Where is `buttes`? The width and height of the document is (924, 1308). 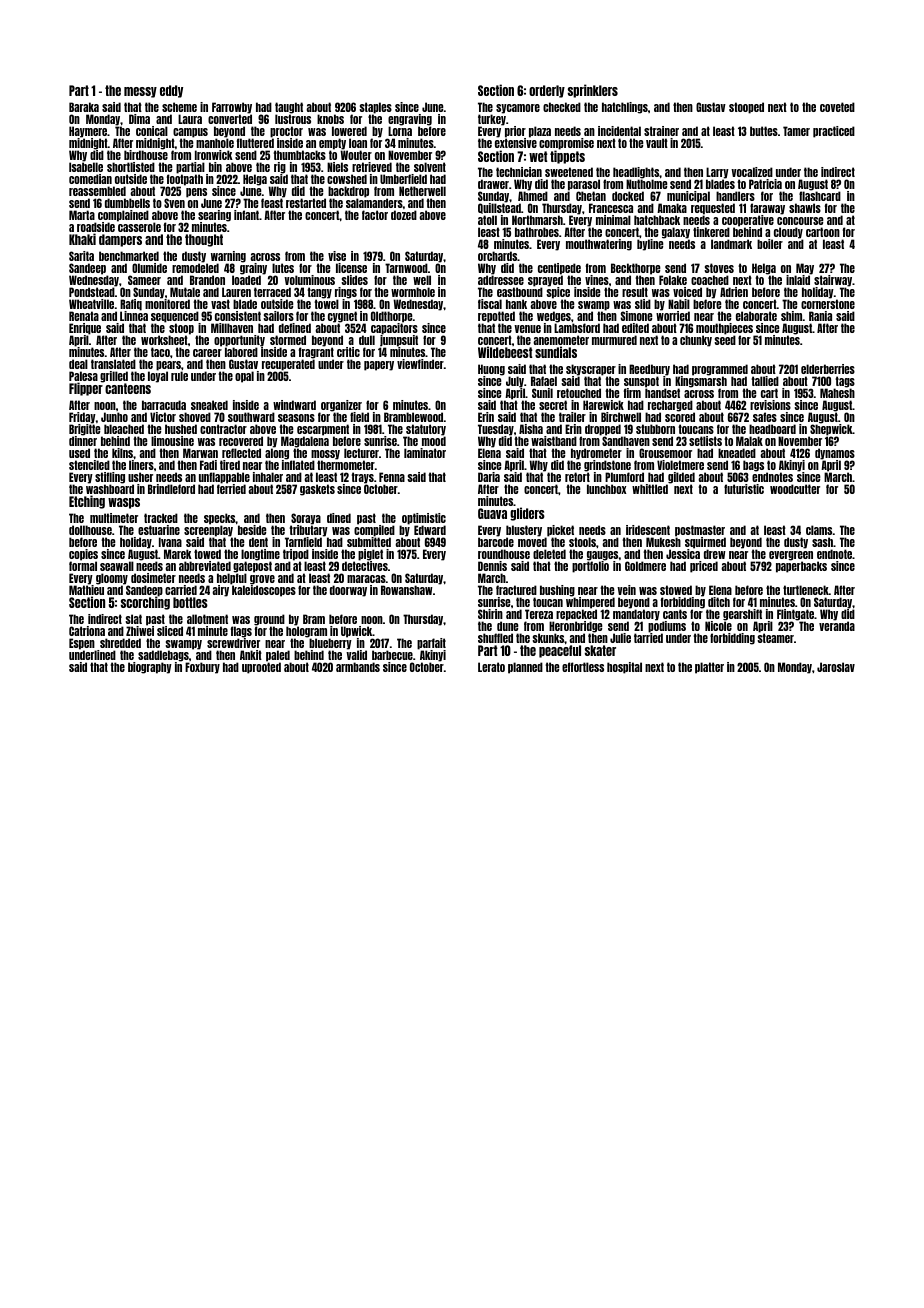
buttes is located at coordinates (764, 131).
